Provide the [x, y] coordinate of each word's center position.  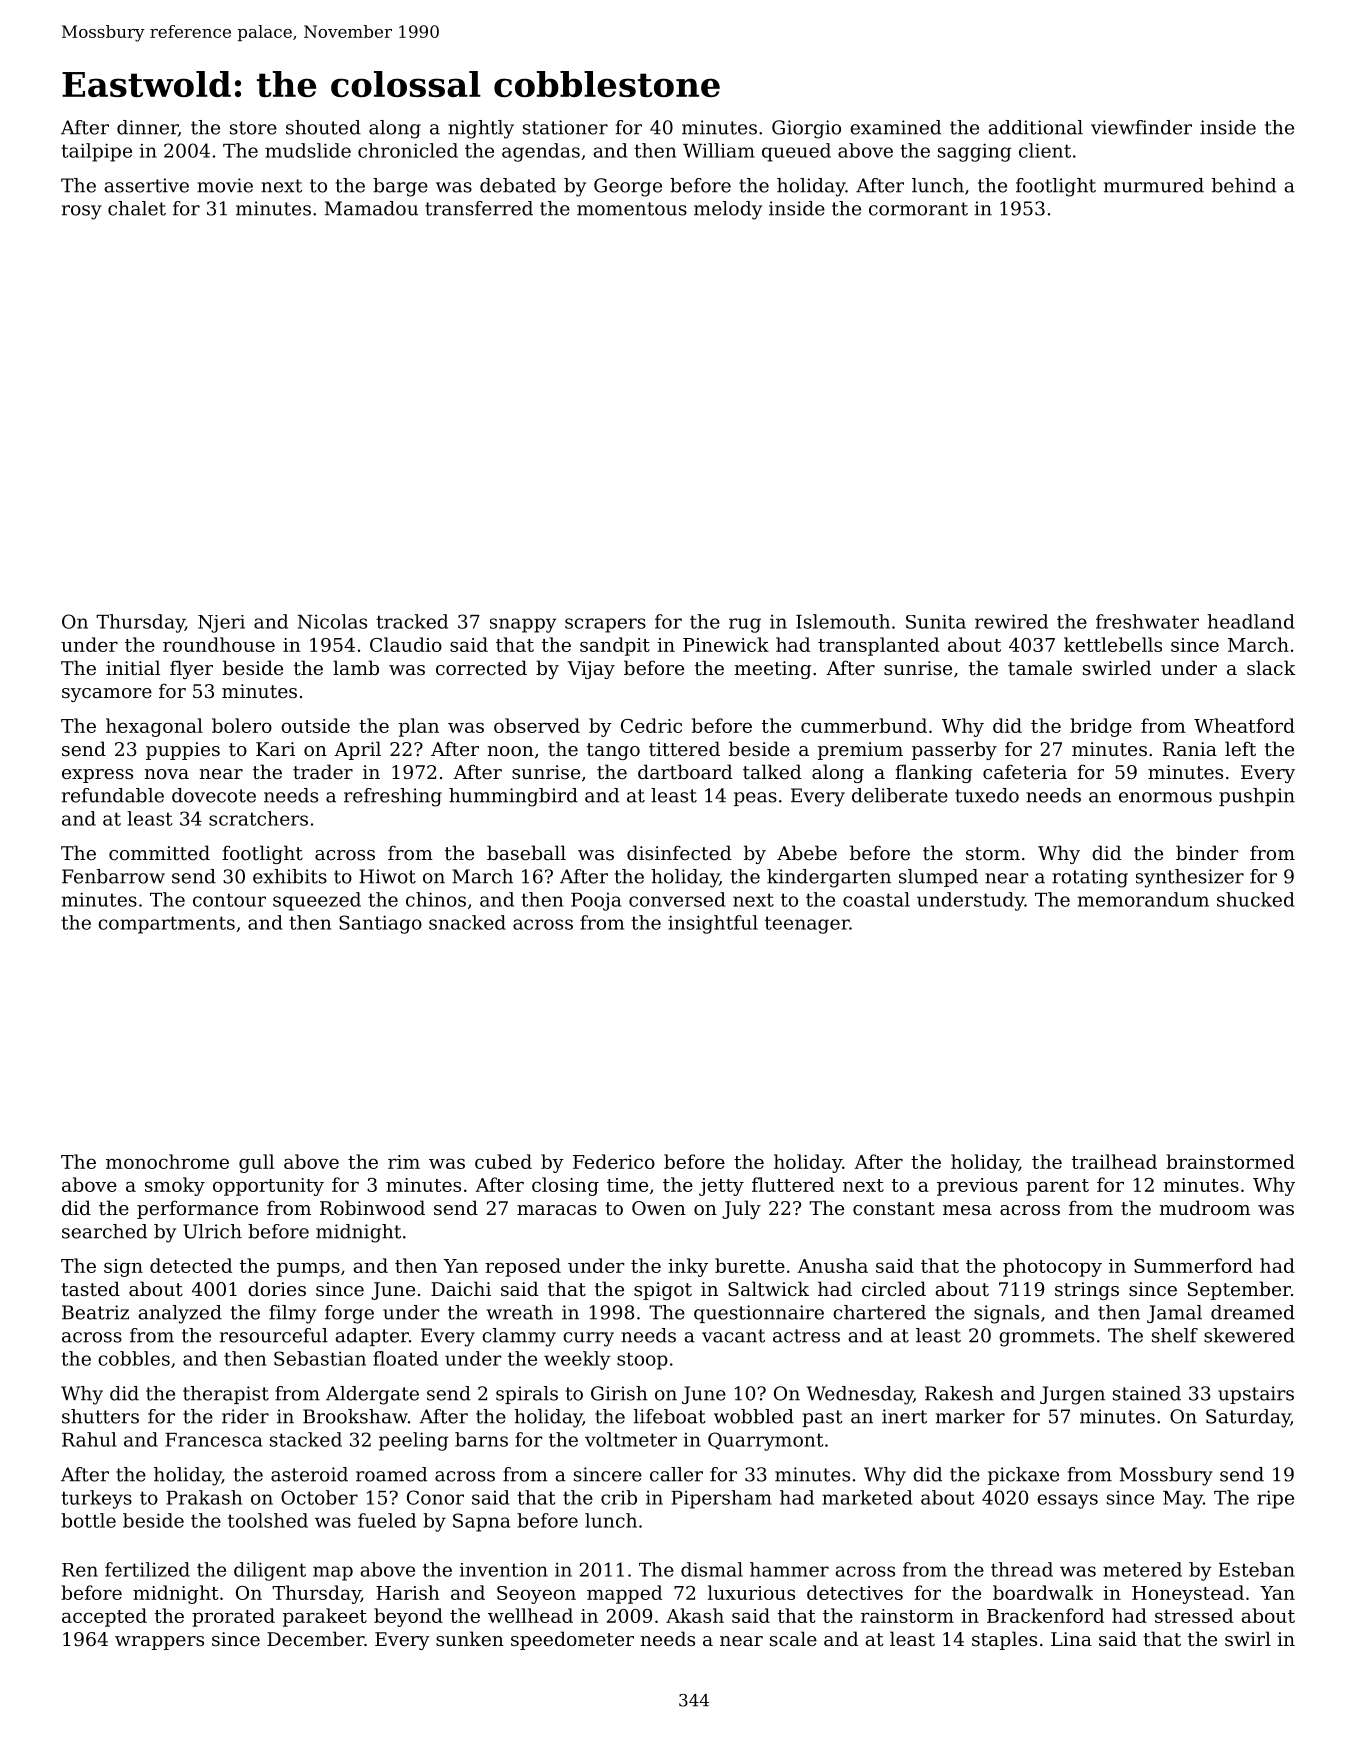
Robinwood [372, 1207]
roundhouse [219, 644]
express [97, 776]
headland [1251, 621]
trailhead [1114, 1161]
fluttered [793, 1184]
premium [860, 751]
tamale [1040, 667]
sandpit [615, 646]
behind [1244, 185]
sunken [470, 1638]
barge [400, 187]
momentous [632, 209]
